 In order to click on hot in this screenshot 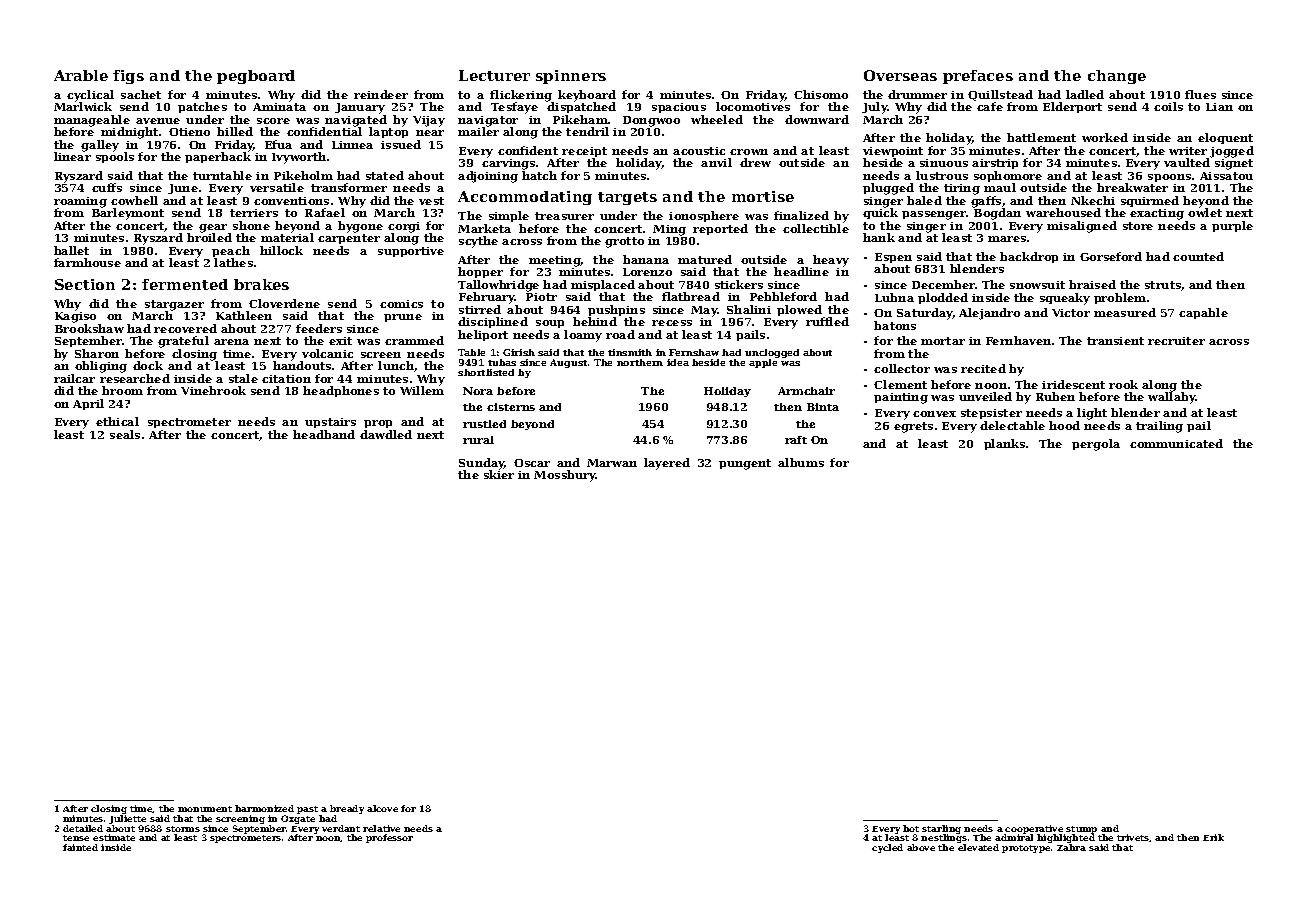, I will do `click(911, 828)`.
